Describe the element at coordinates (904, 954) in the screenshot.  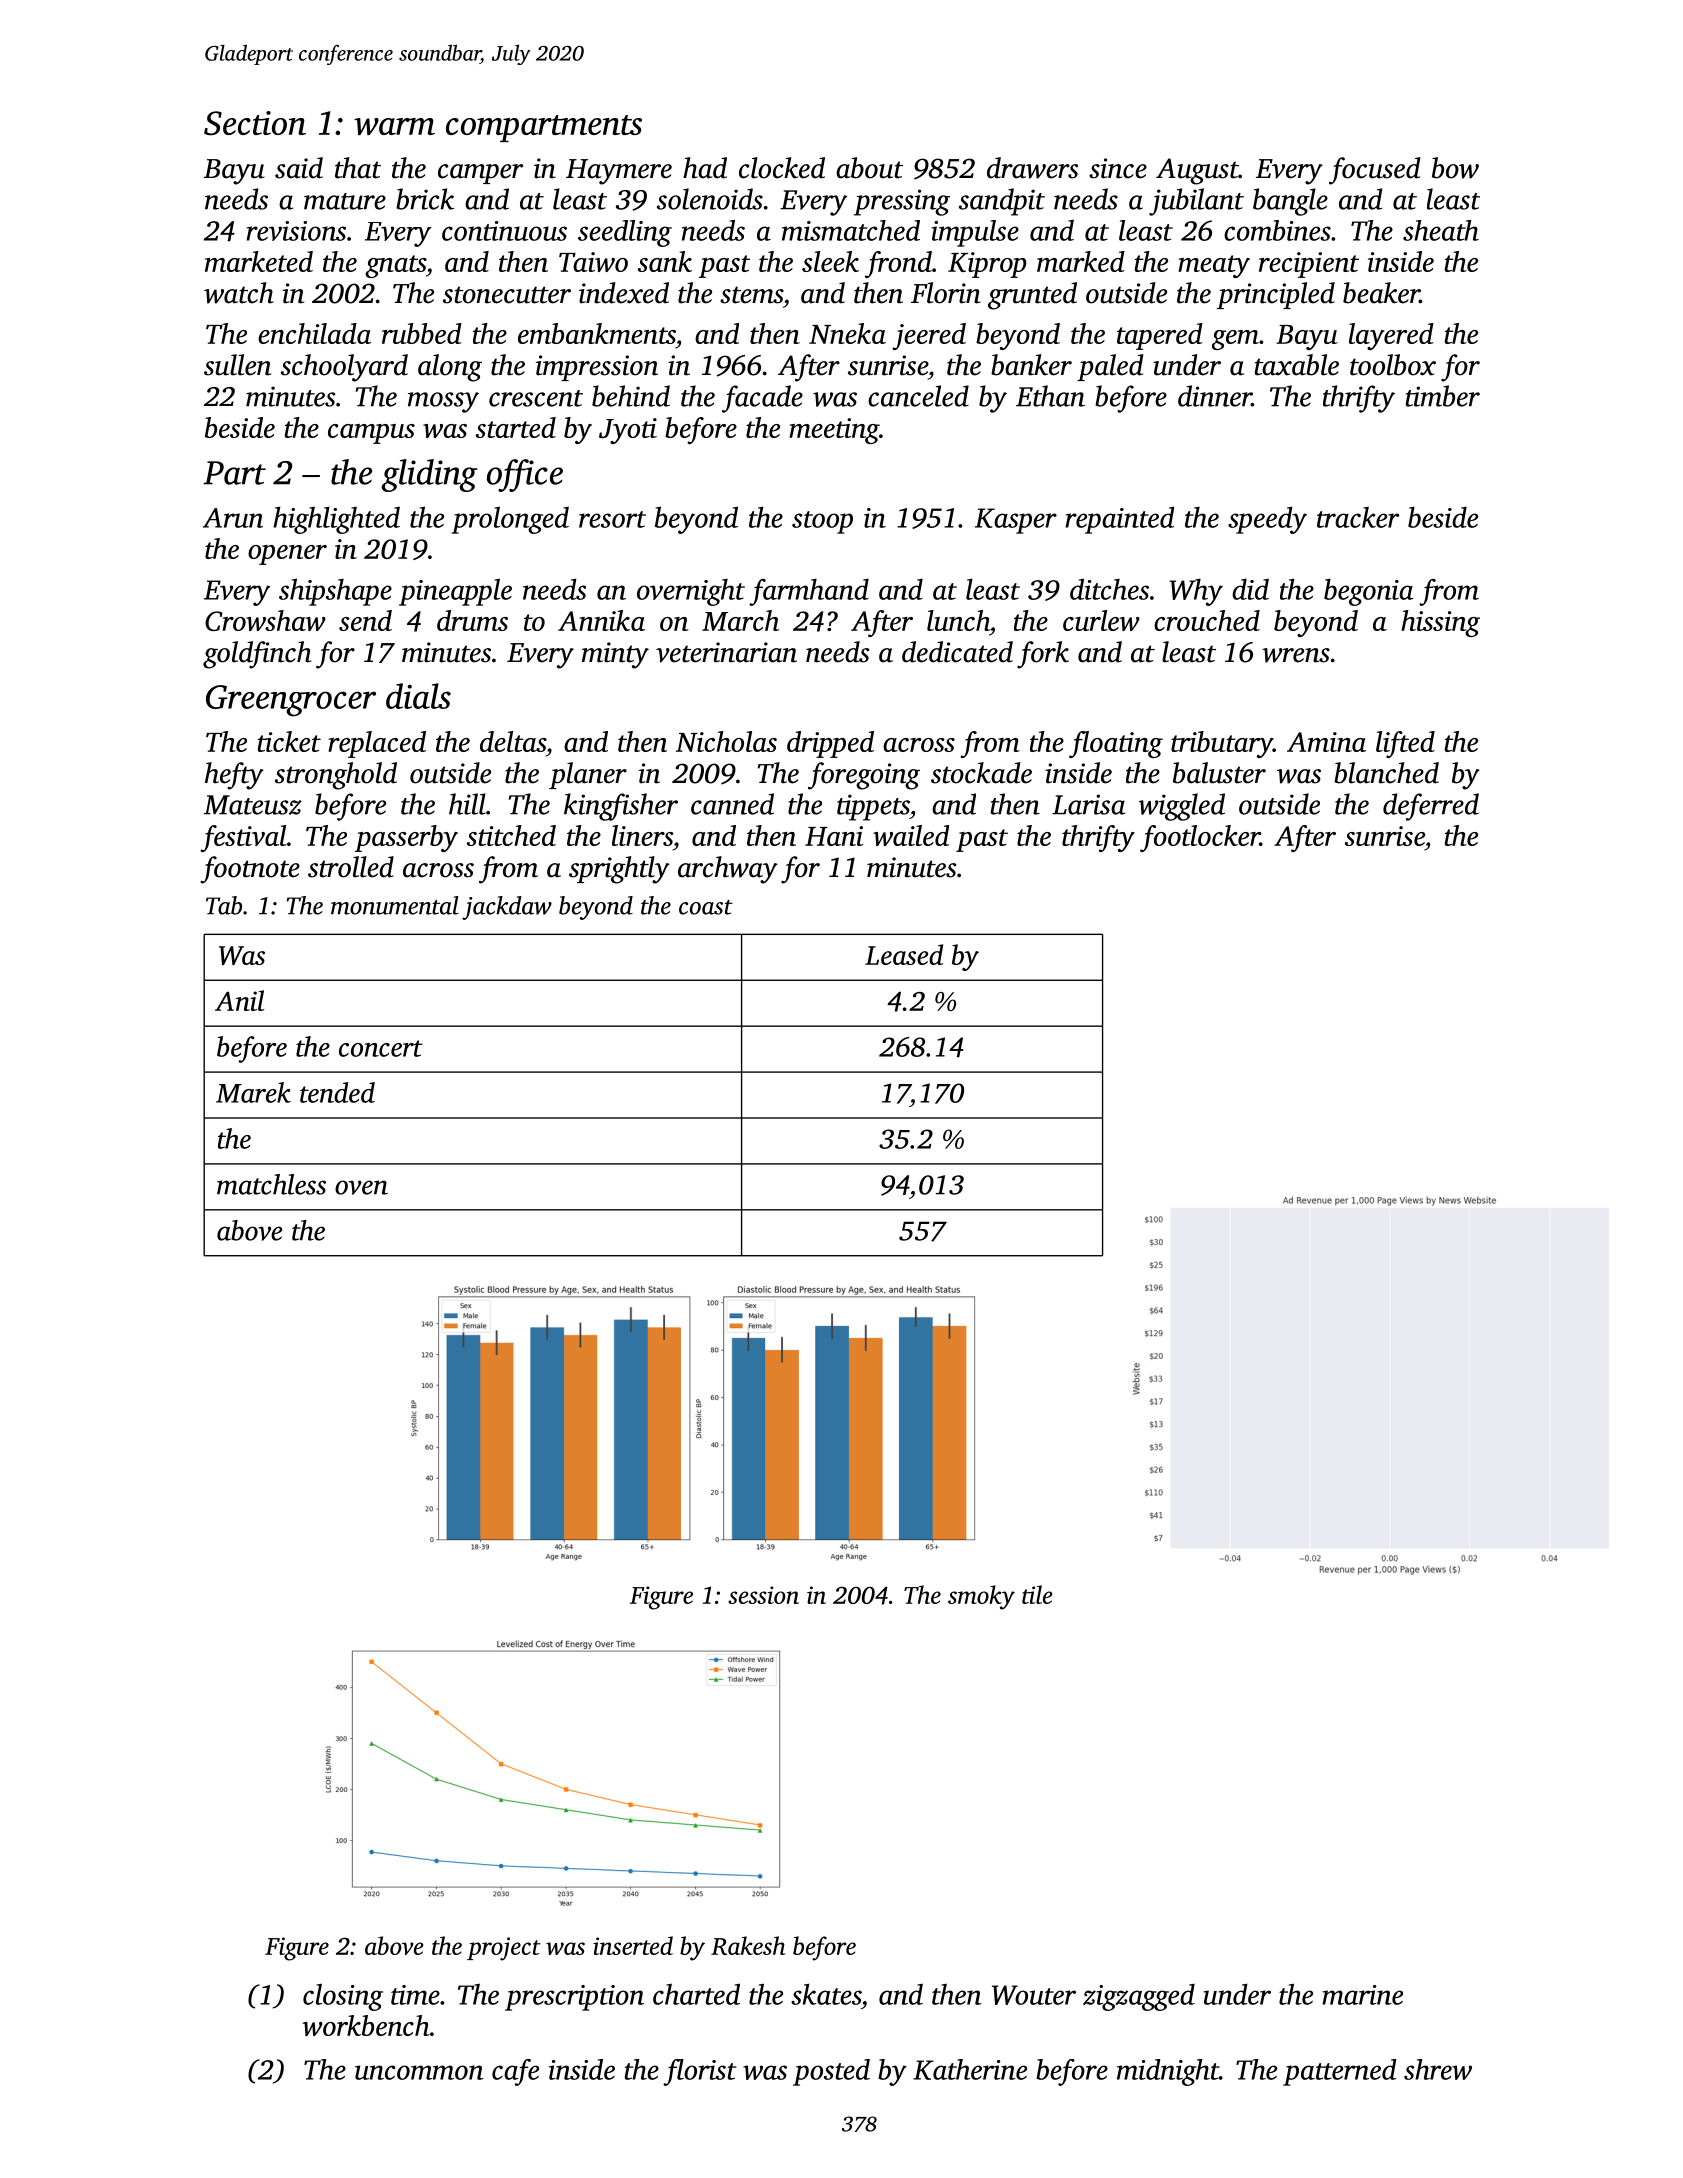
I see `Leased` at that location.
